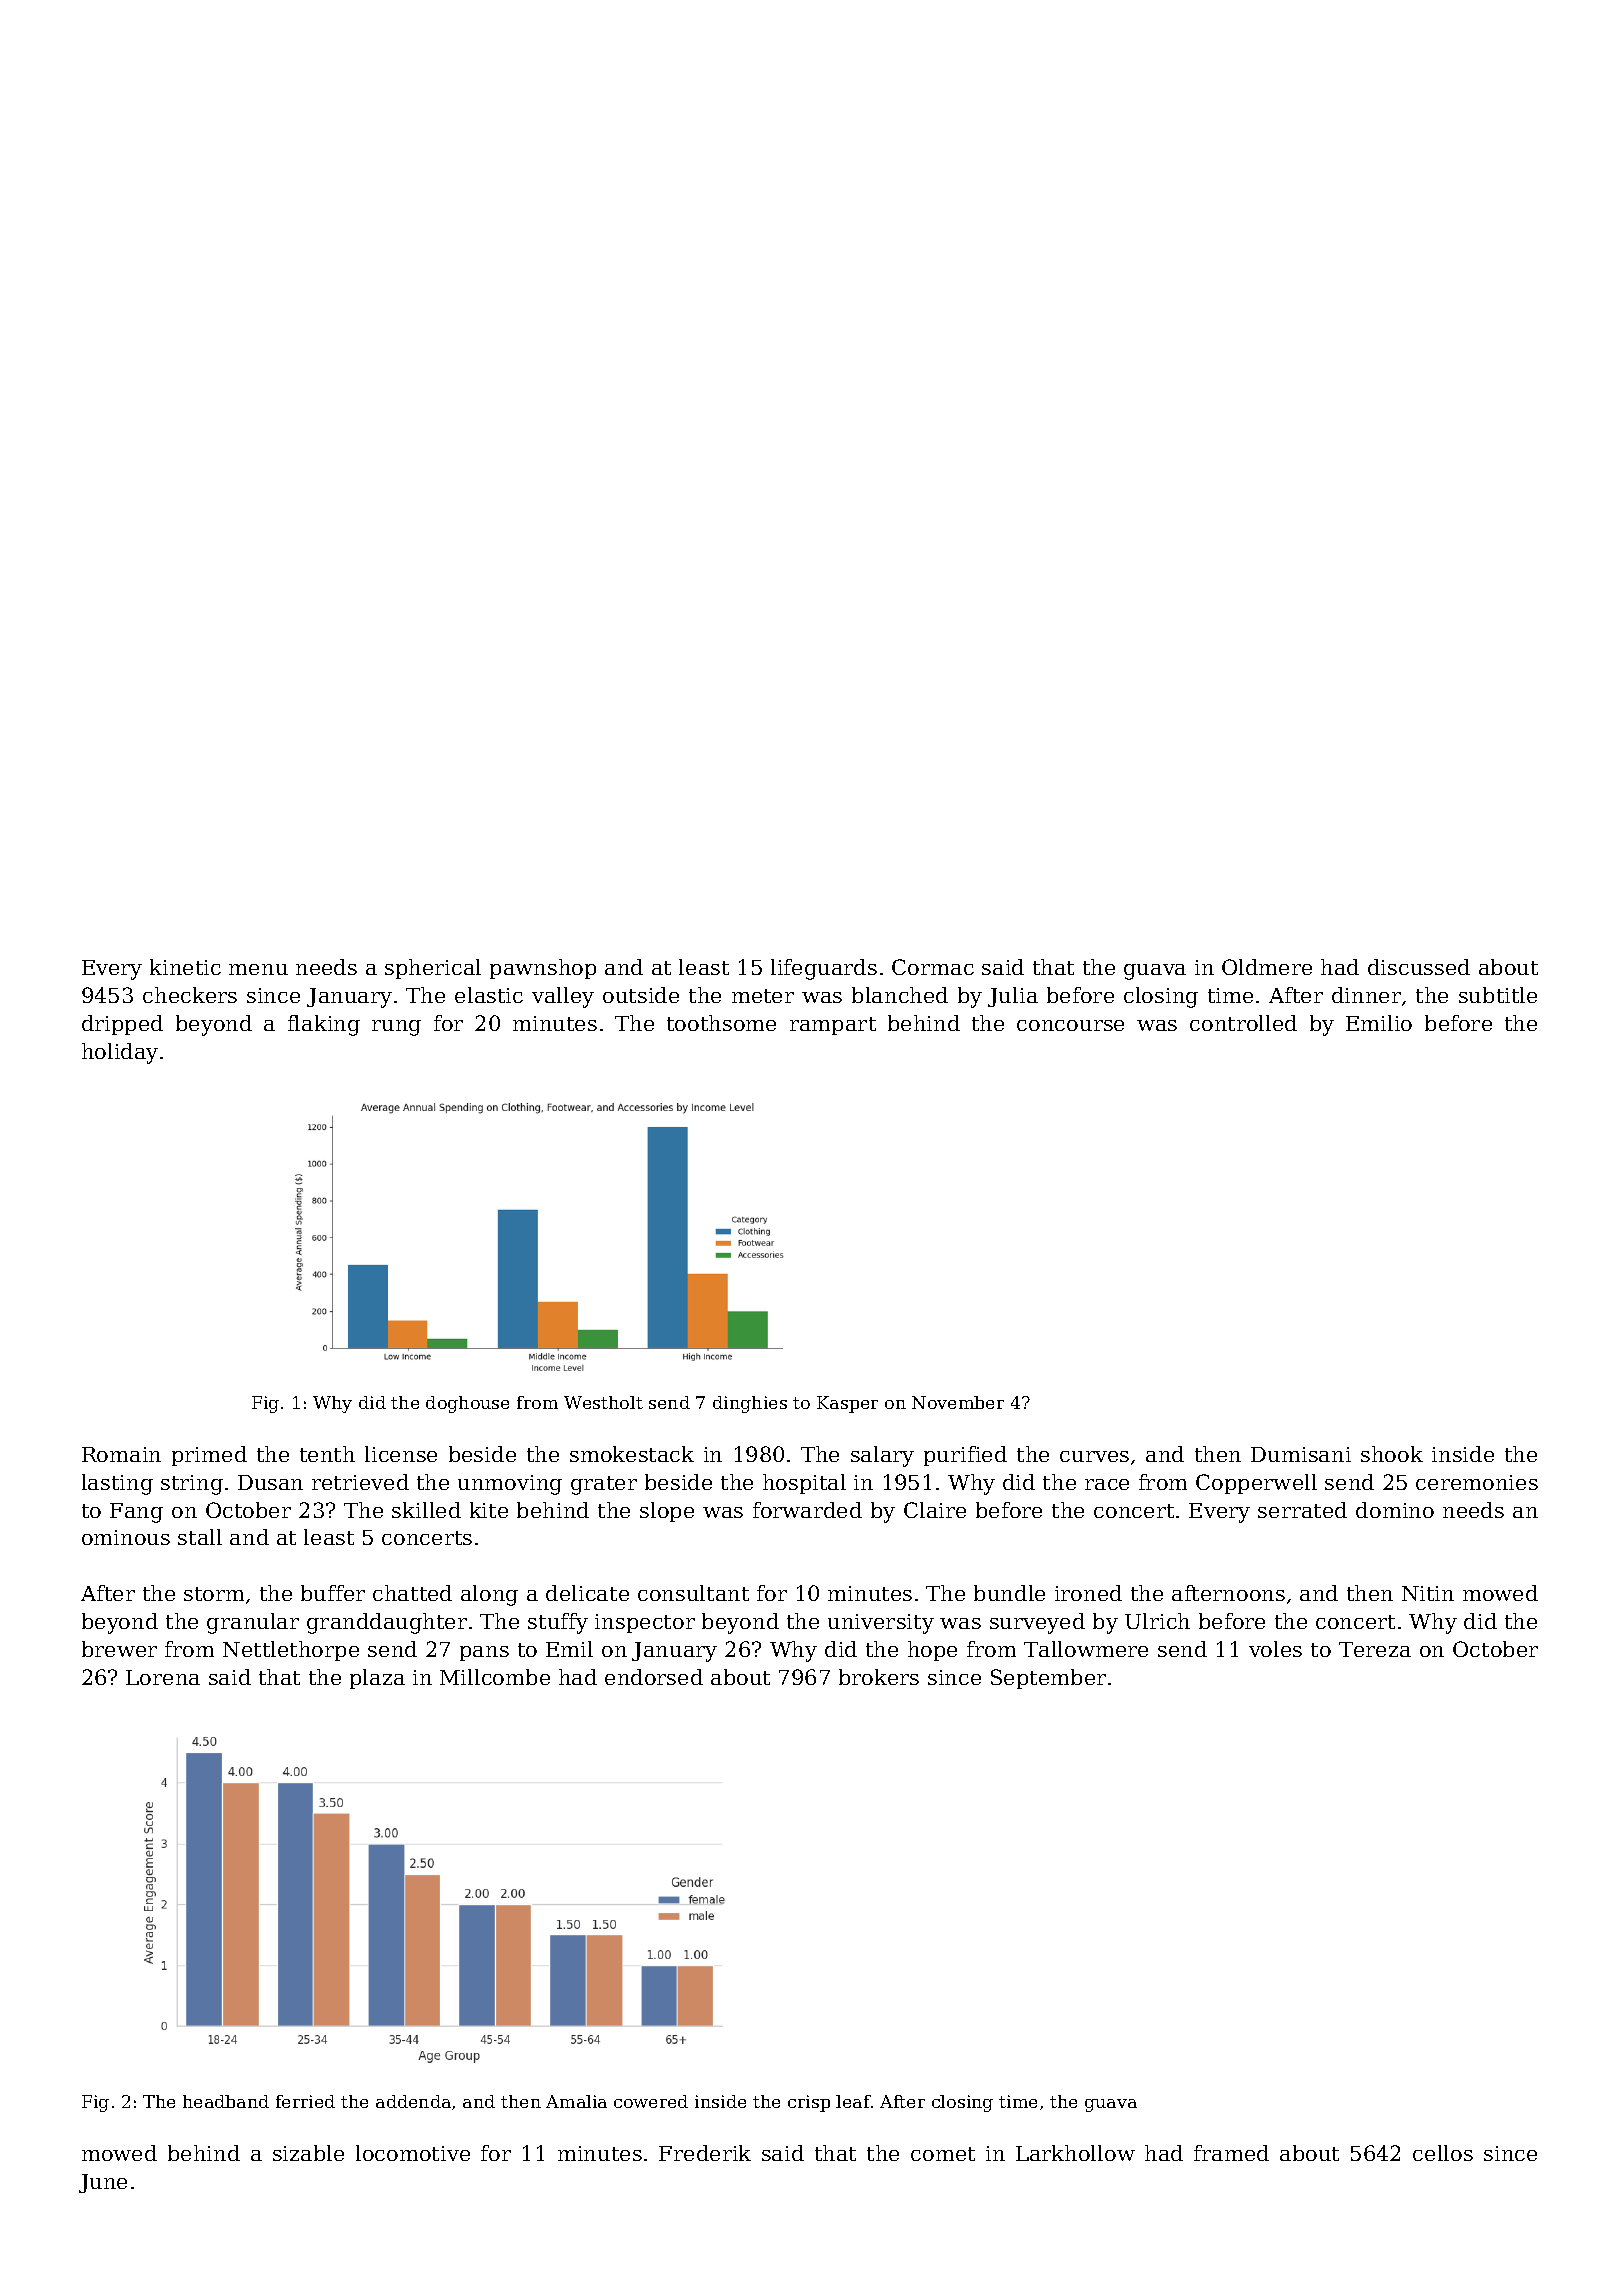  What do you see at coordinates (1231, 2153) in the document?
I see `framed` at bounding box center [1231, 2153].
